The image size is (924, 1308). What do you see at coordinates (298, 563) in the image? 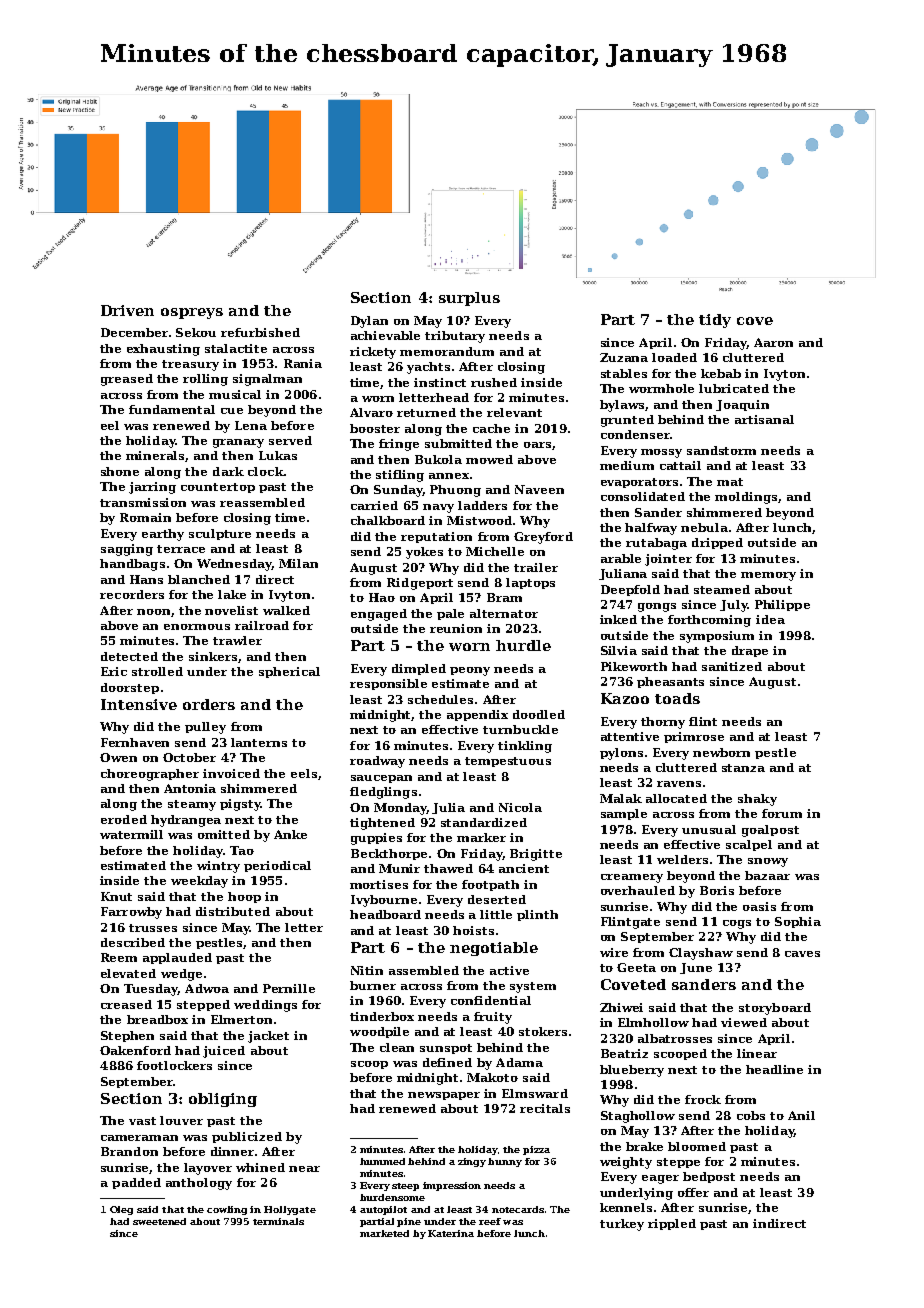
I see `Milan` at bounding box center [298, 563].
